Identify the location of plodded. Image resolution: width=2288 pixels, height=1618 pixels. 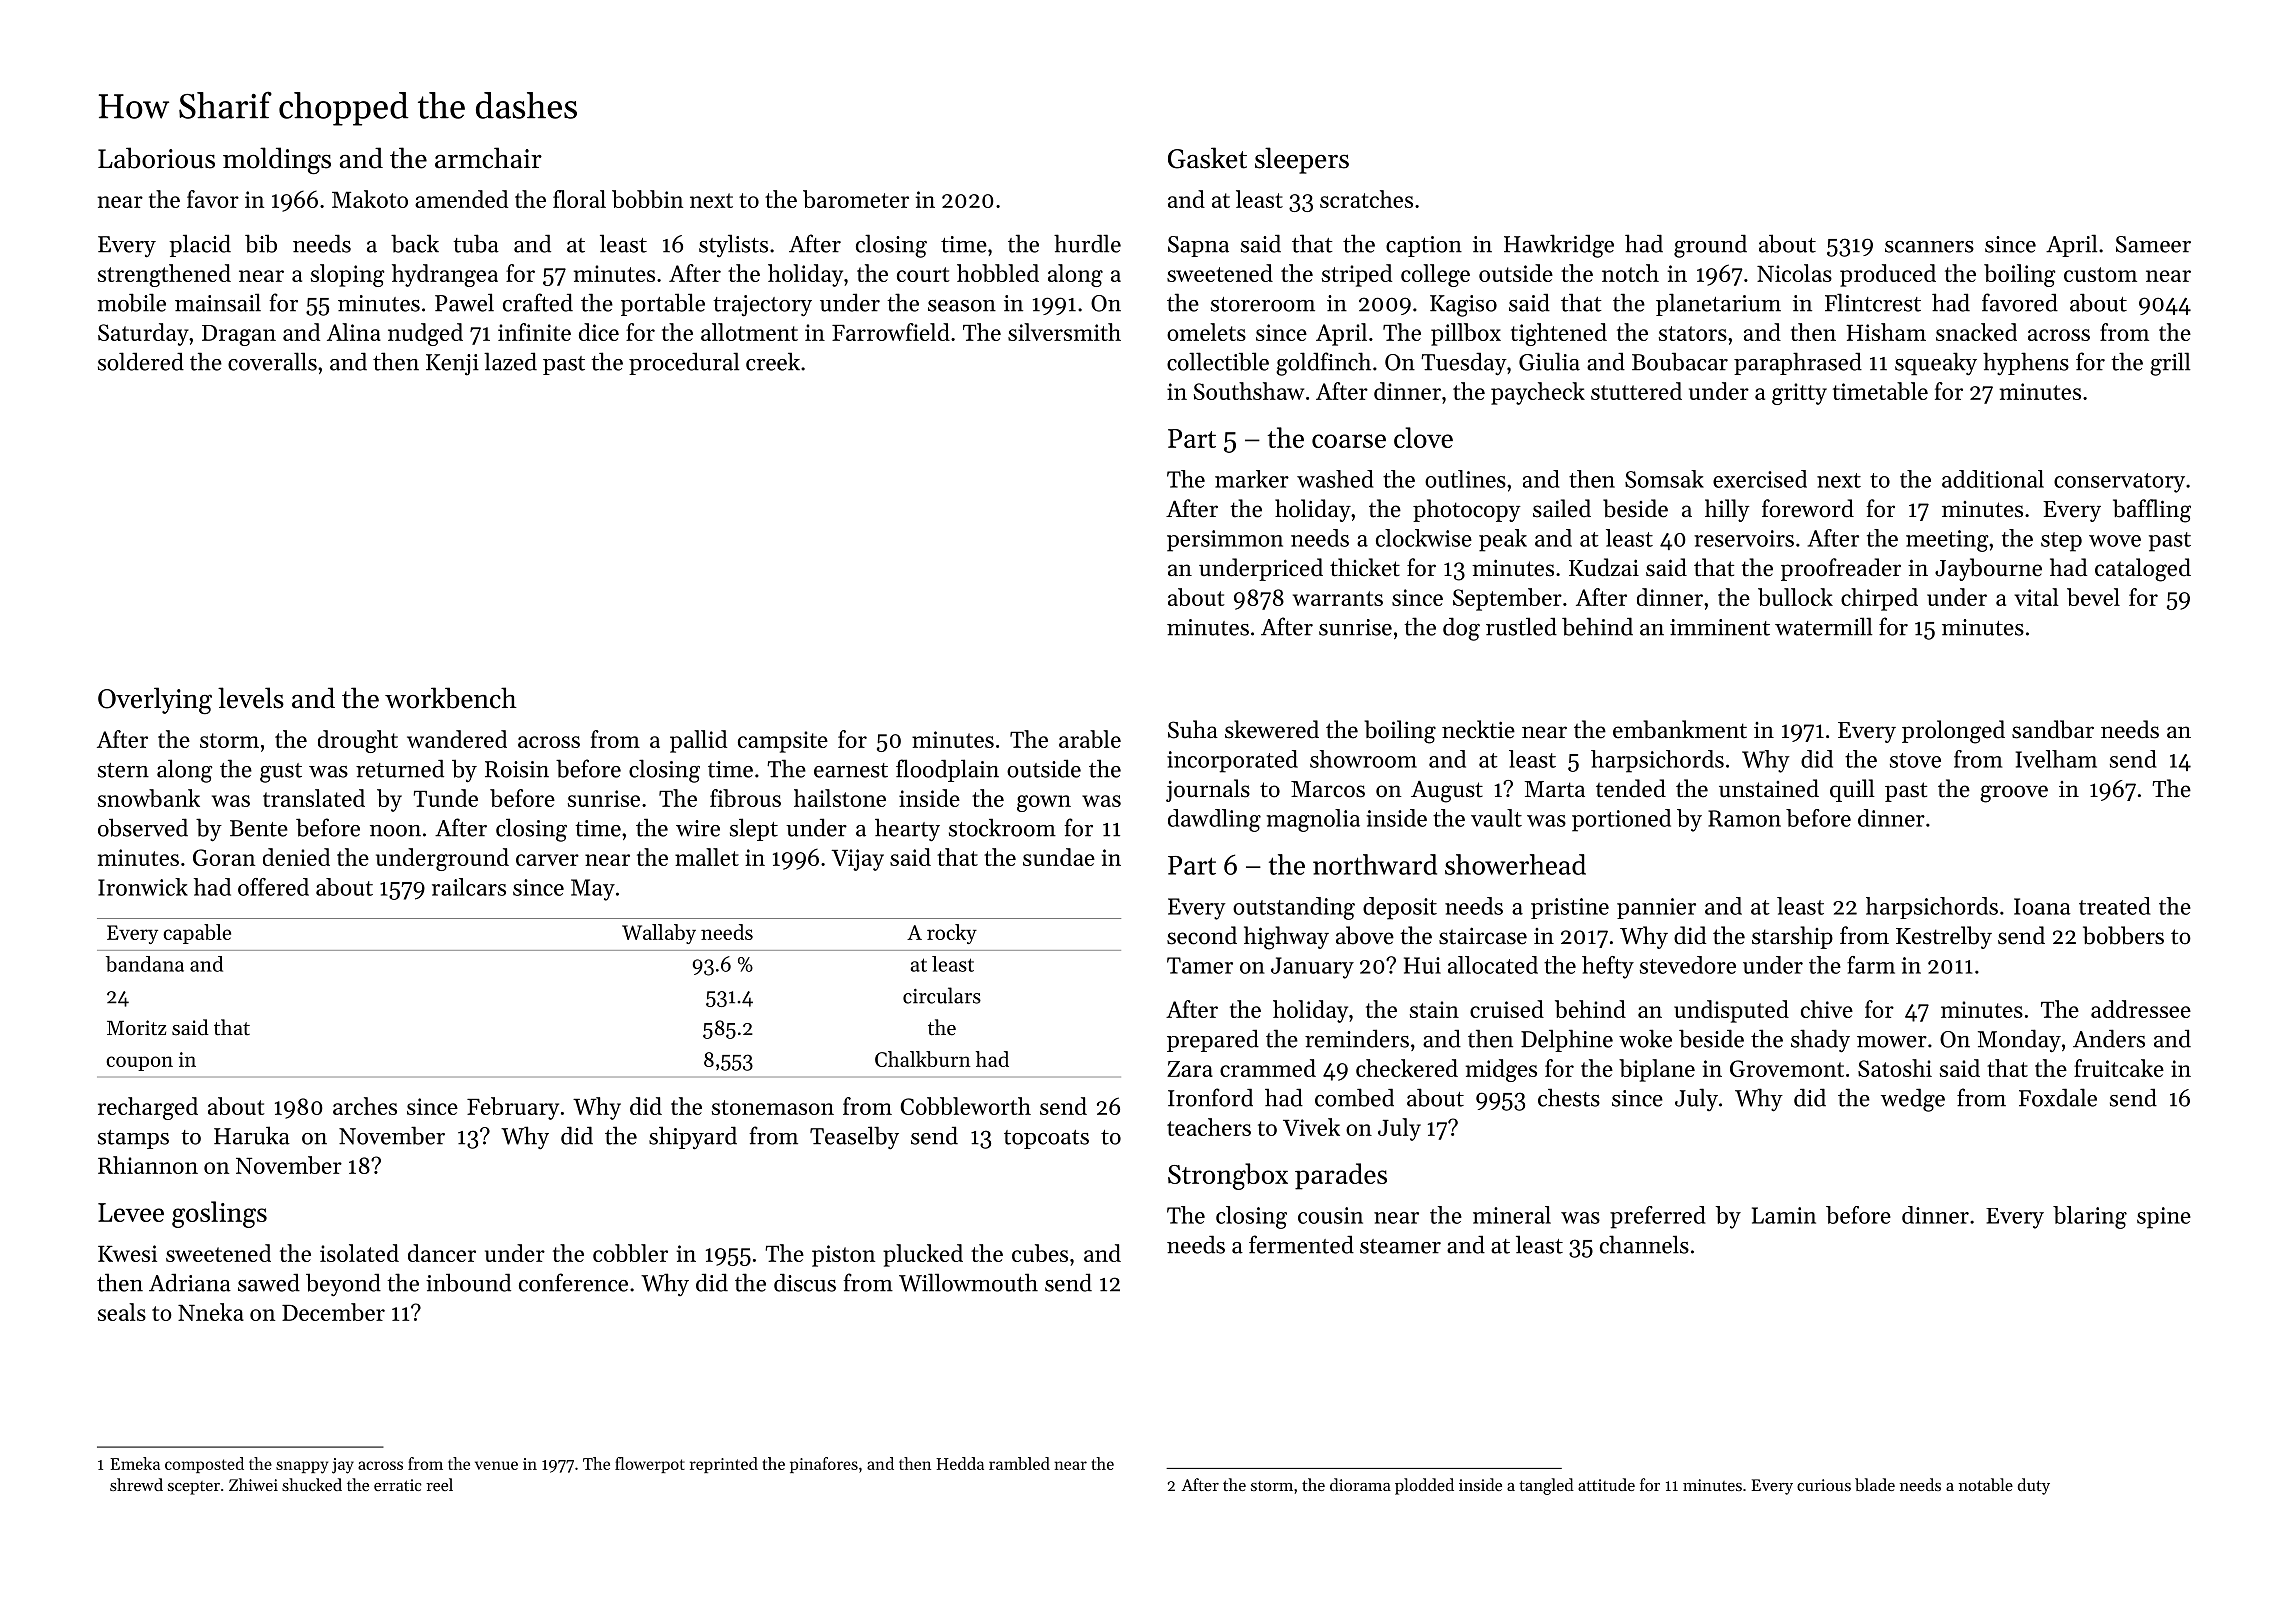
(1424, 1486).
